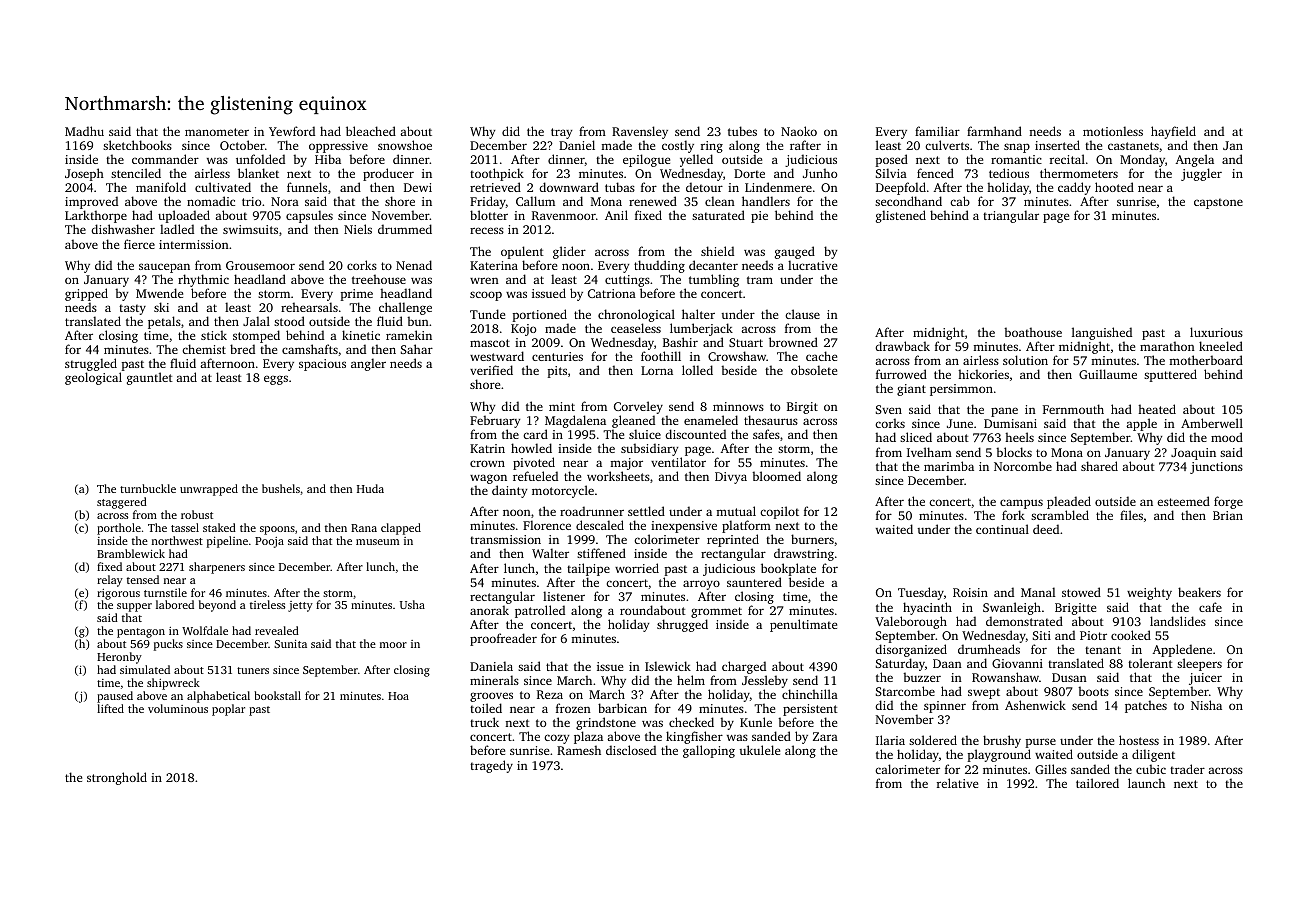 The width and height of the image is (1308, 924). I want to click on colorimeter, so click(667, 539).
